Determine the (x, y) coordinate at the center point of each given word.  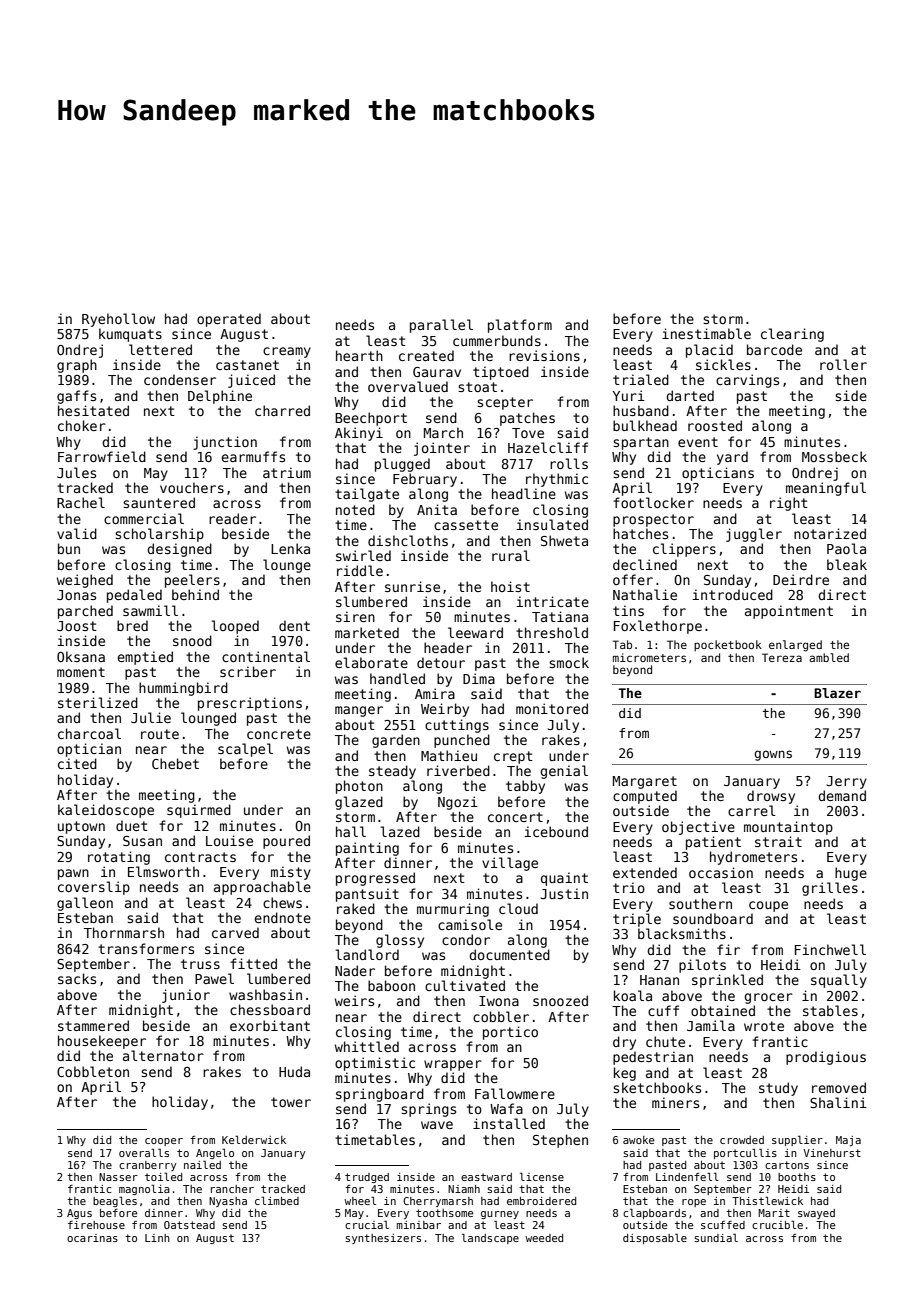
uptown (81, 827)
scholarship (159, 535)
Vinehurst (832, 1153)
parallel (441, 326)
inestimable (706, 333)
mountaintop (788, 828)
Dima (479, 678)
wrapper (453, 1065)
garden (396, 741)
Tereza (782, 657)
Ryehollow (118, 320)
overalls (144, 1152)
